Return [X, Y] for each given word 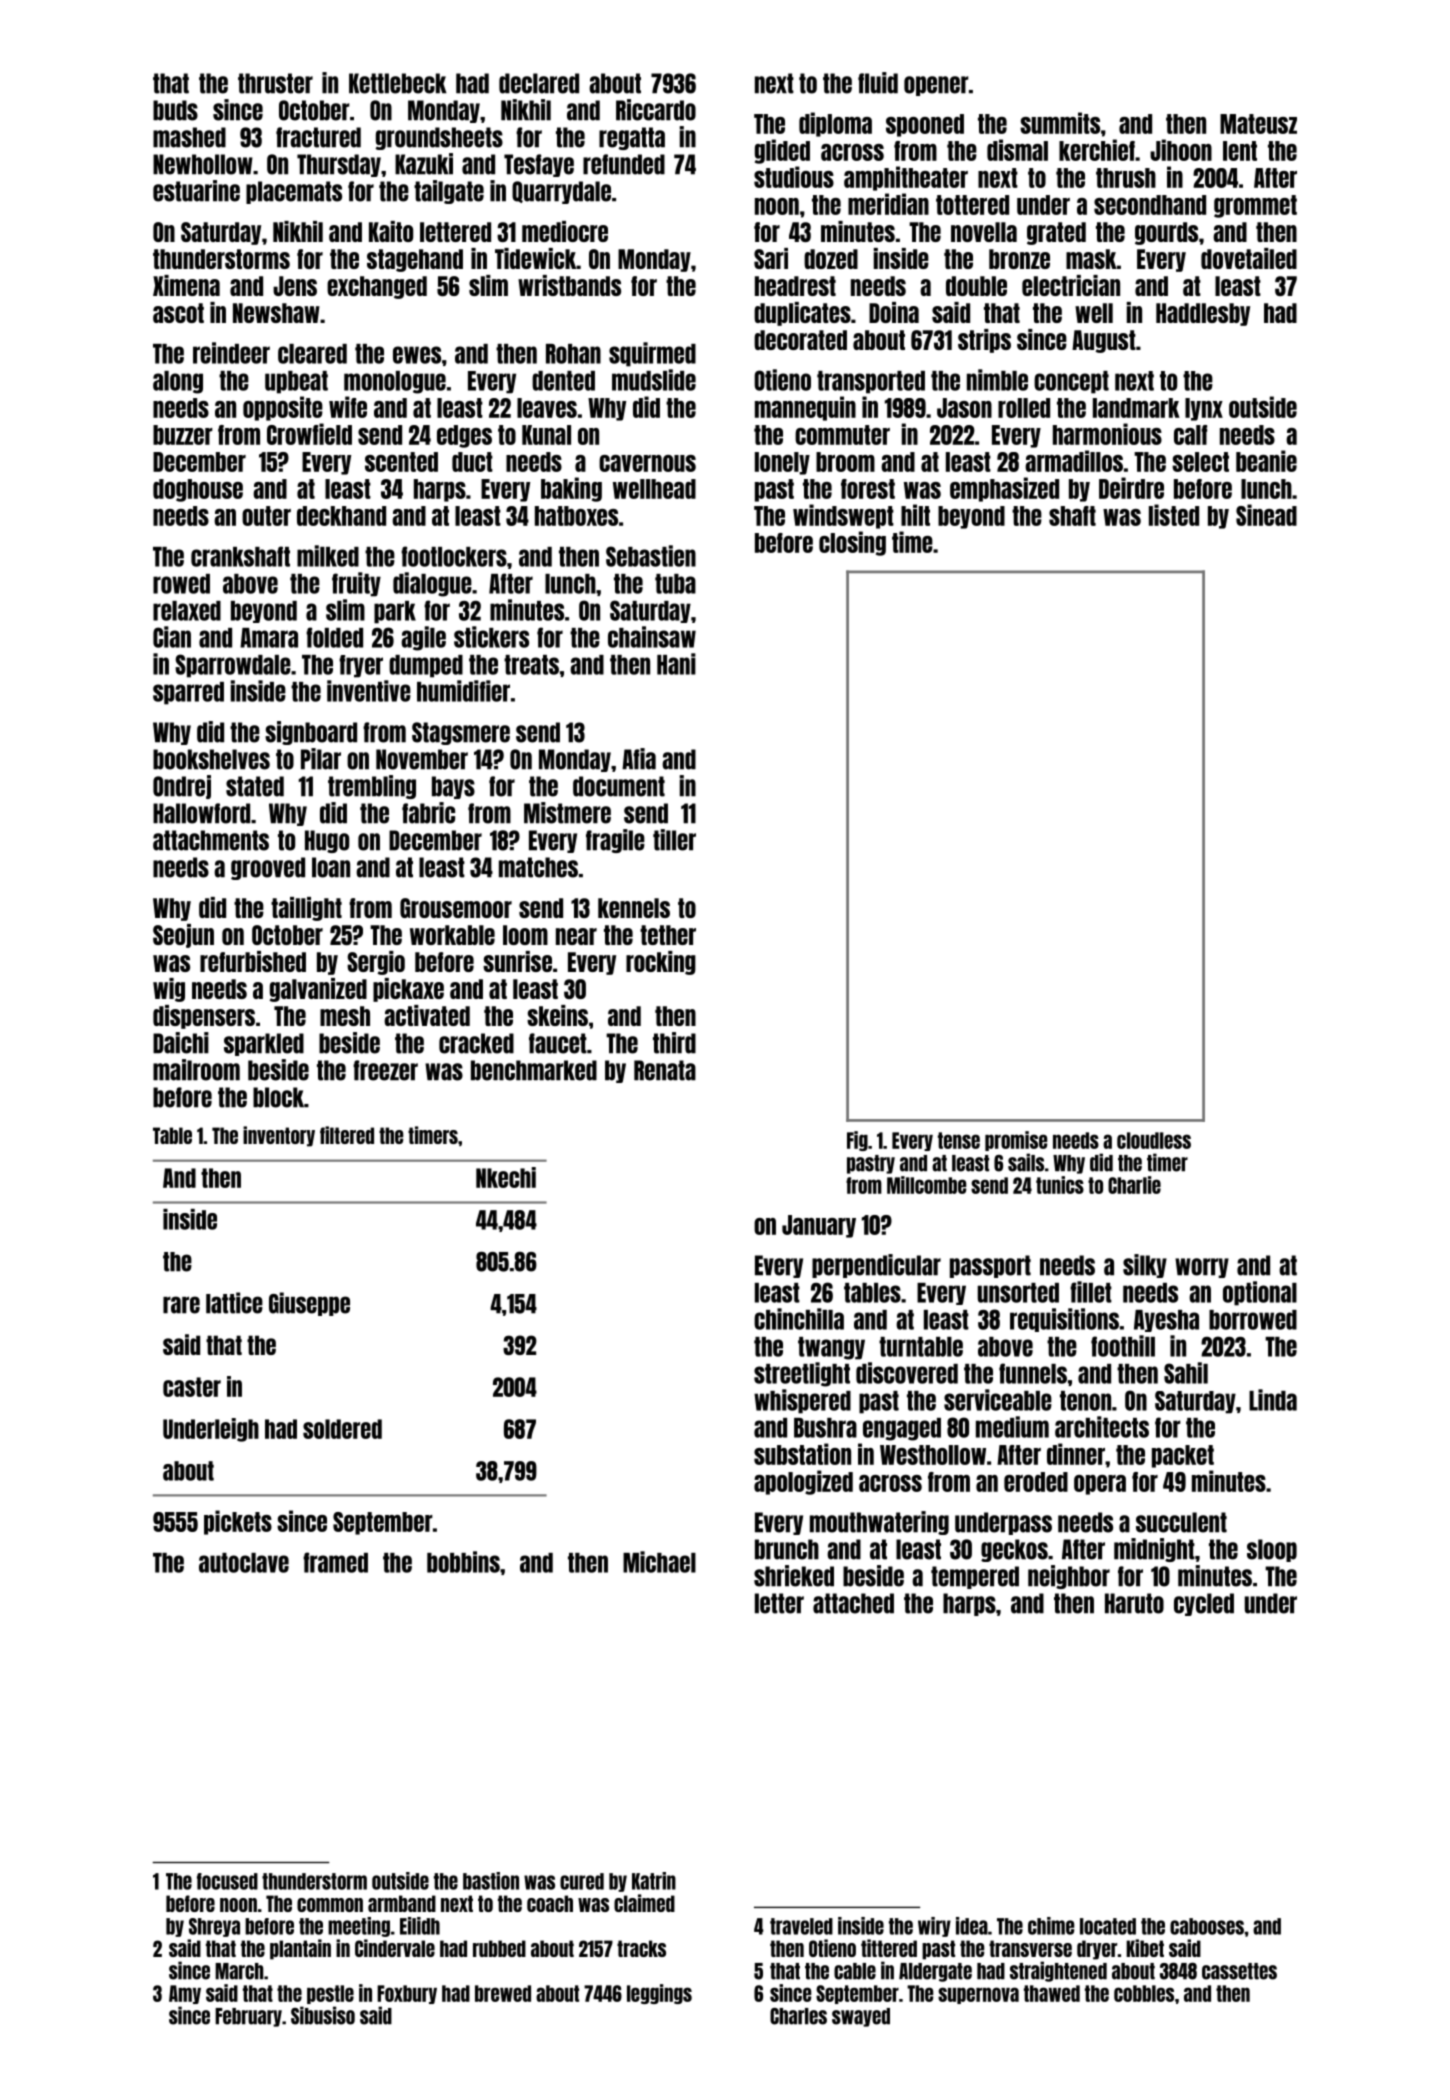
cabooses [1207, 1926]
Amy [185, 1994]
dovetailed [1249, 258]
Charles [798, 2016]
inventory [279, 1136]
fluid [878, 83]
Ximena [186, 285]
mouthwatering [879, 1523]
